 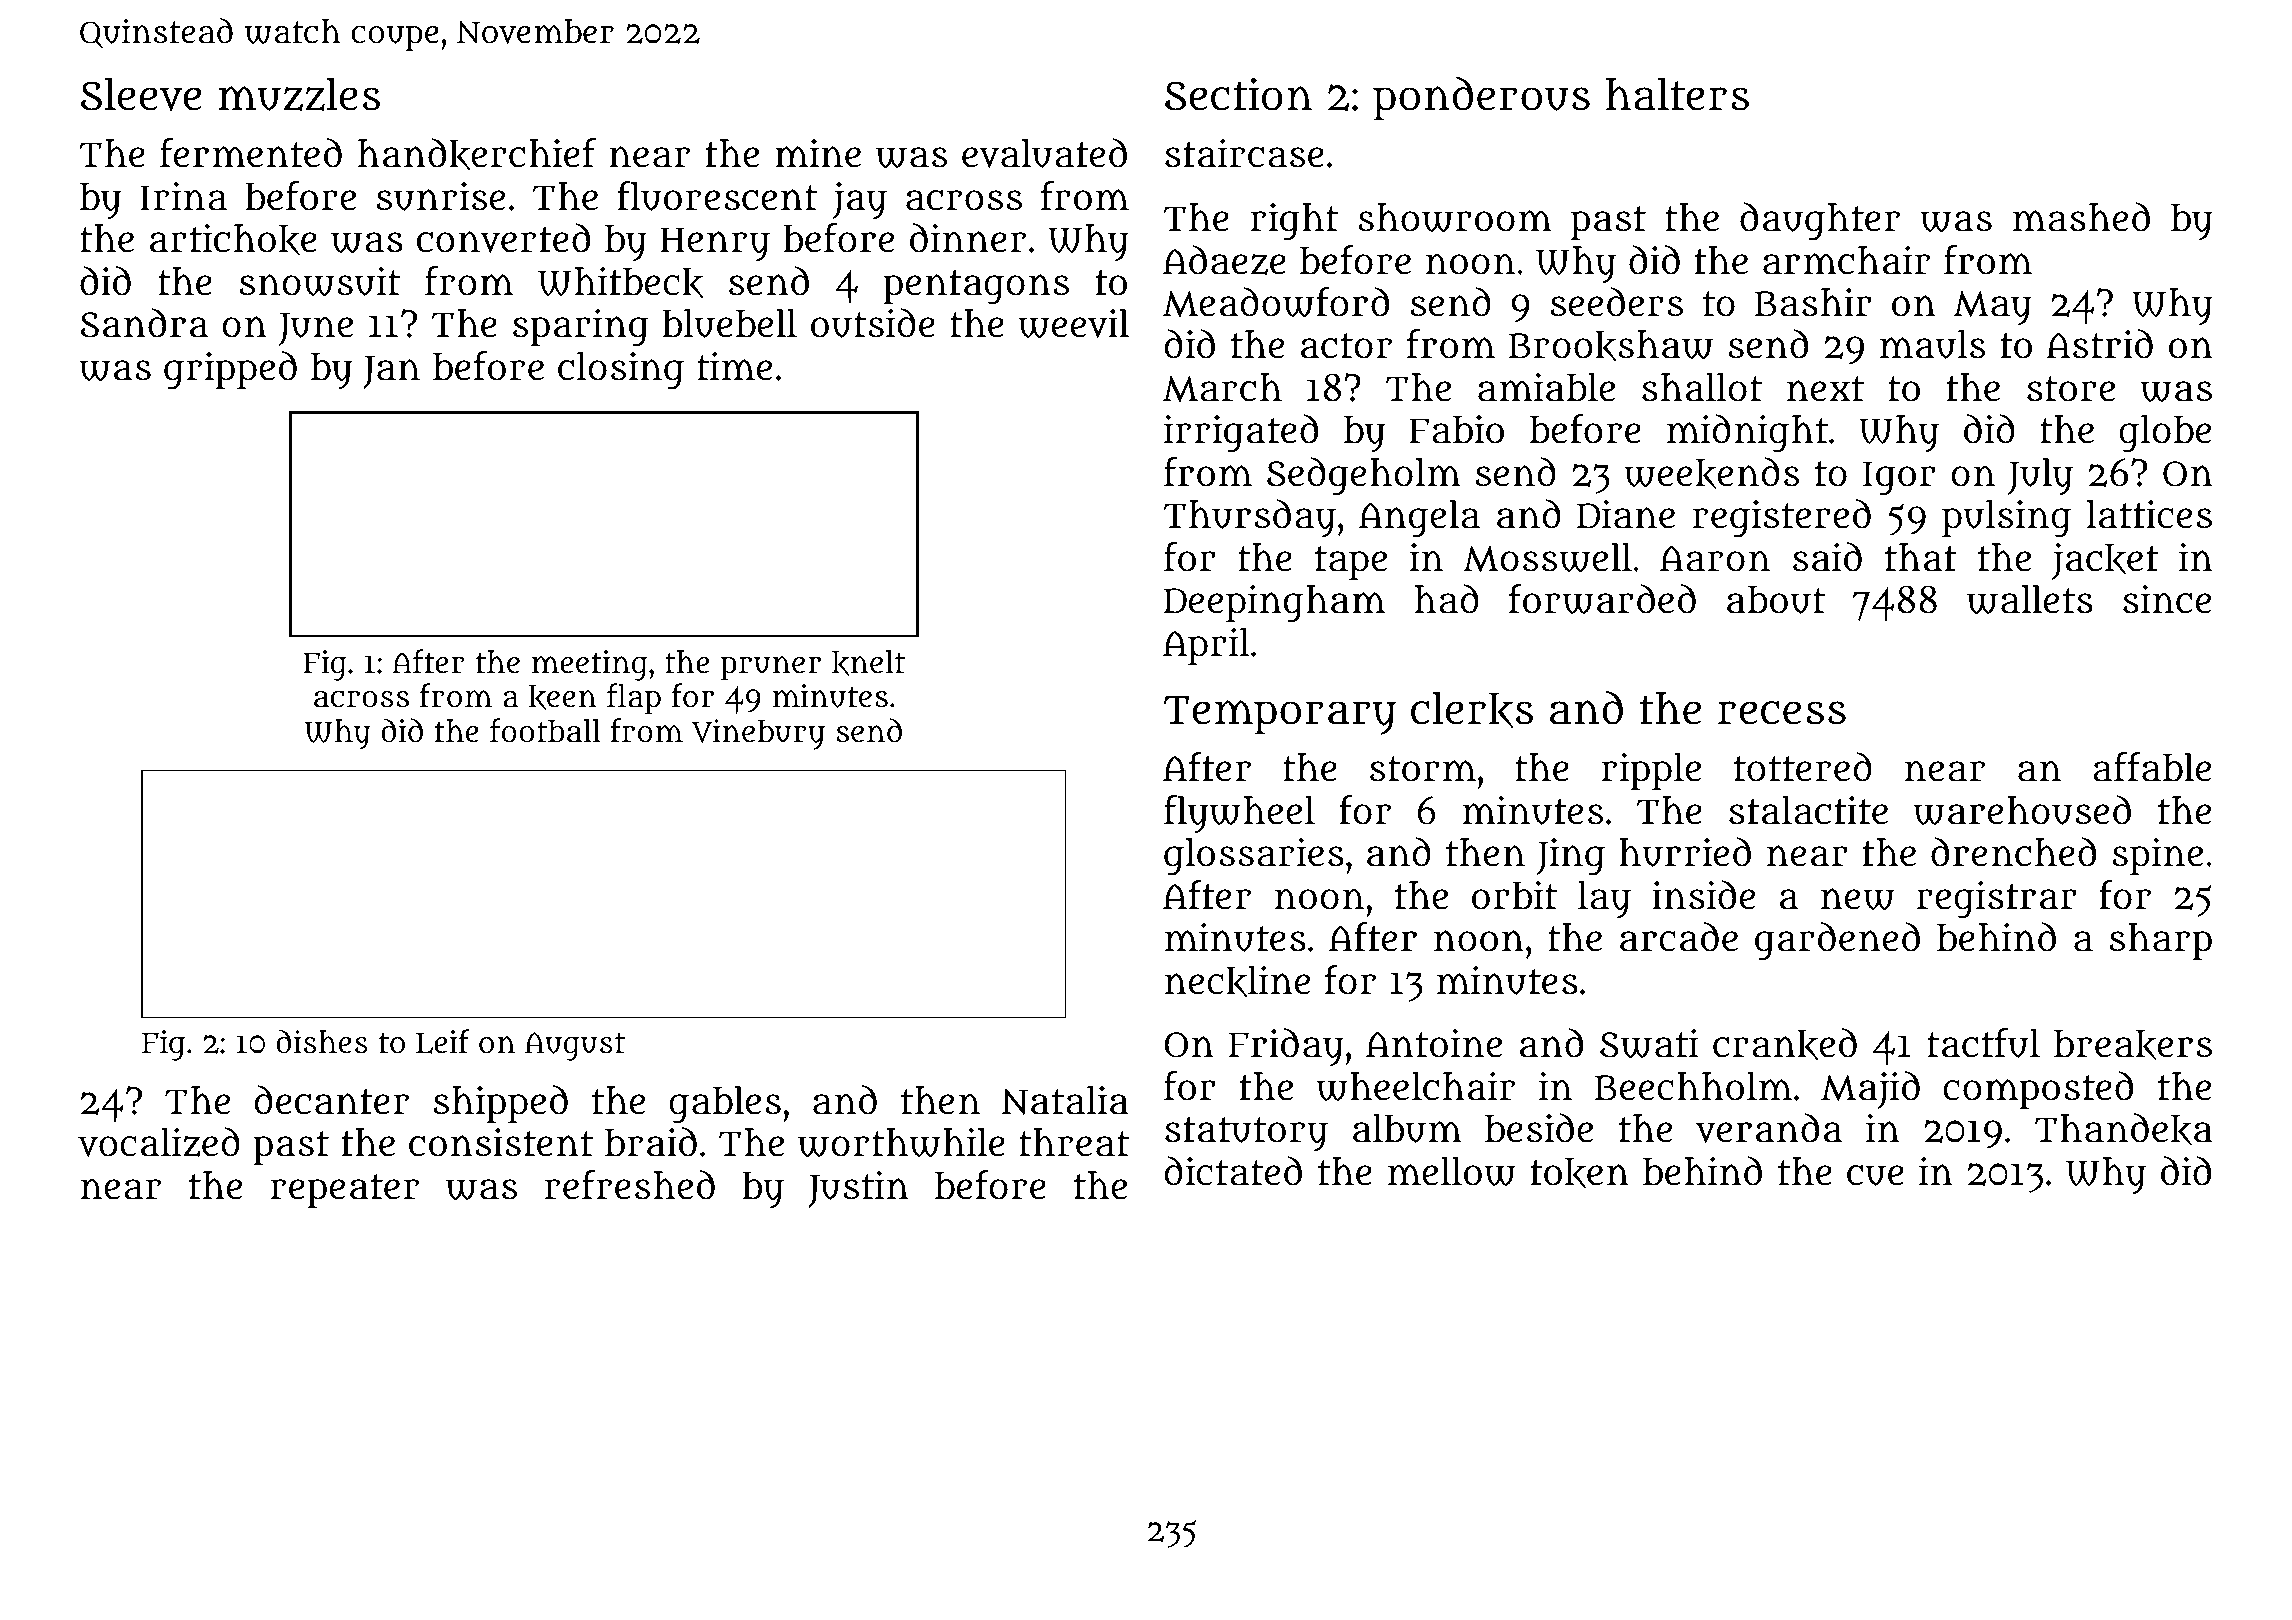 I want to click on Fabio, so click(x=1456, y=429).
